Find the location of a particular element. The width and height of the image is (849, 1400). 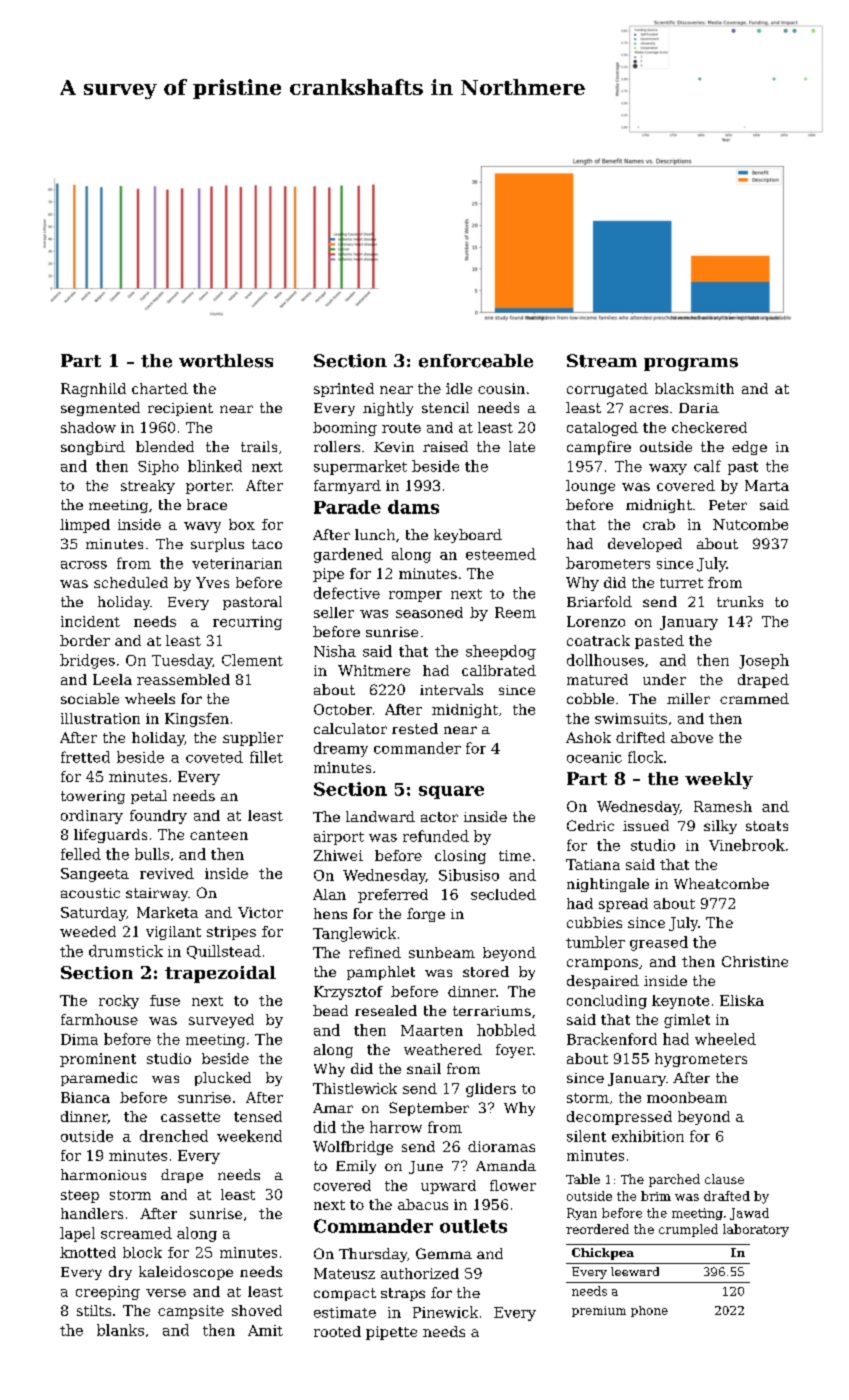

lifeguards is located at coordinates (110, 836).
